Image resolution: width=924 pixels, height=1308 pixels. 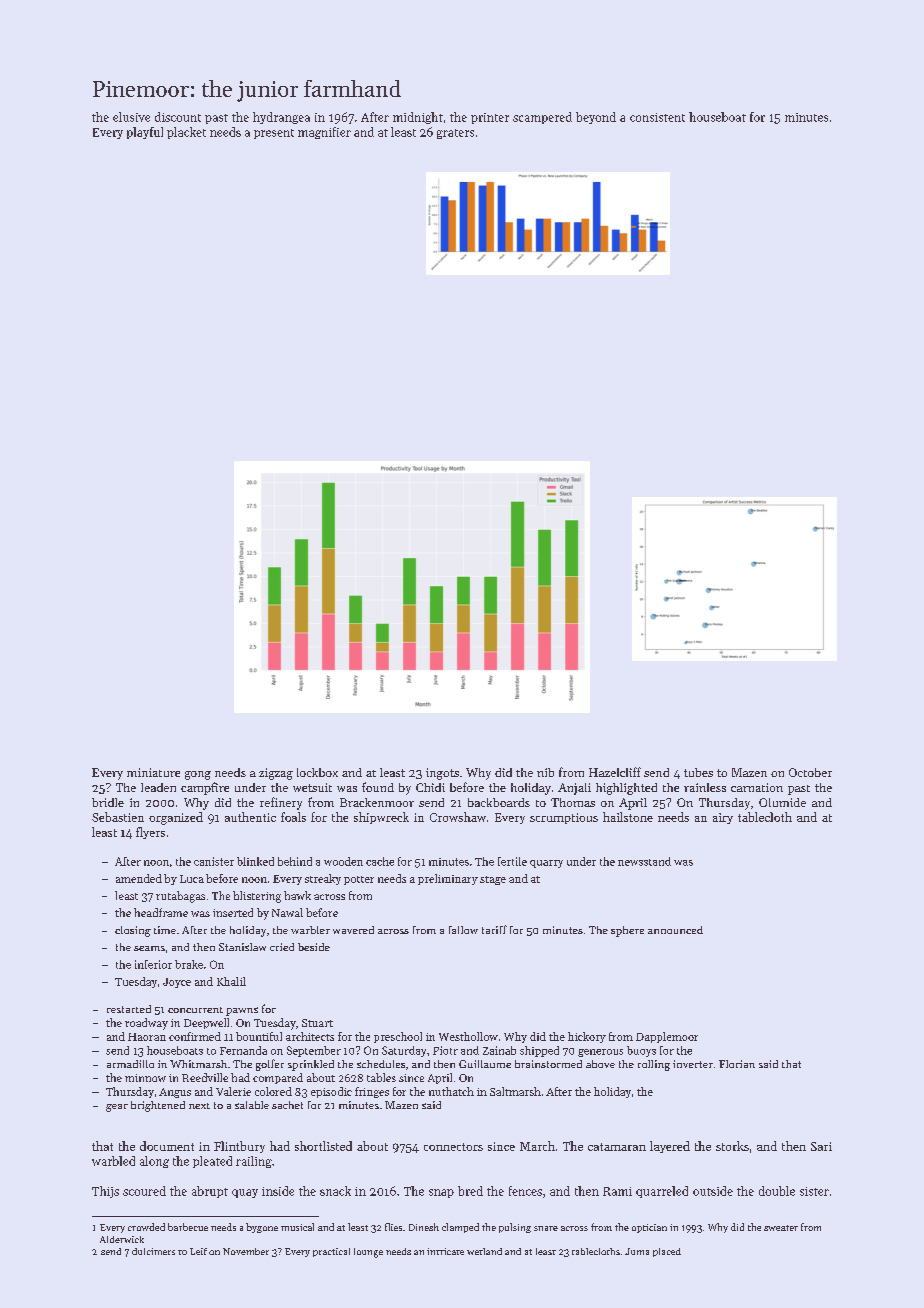 What do you see at coordinates (198, 1251) in the screenshot?
I see `Leif` at bounding box center [198, 1251].
